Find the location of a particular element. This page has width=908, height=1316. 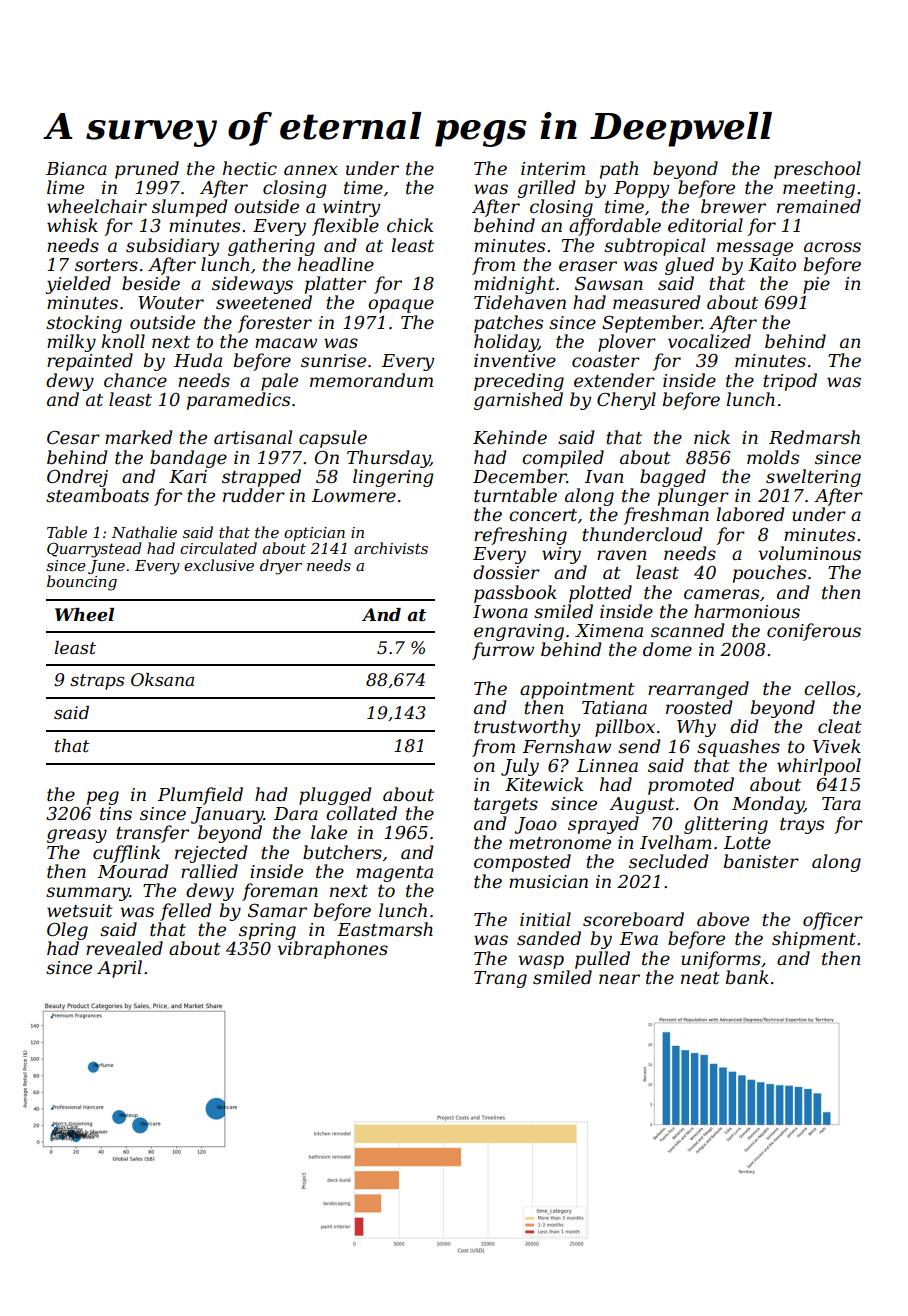

tripod is located at coordinates (790, 382).
